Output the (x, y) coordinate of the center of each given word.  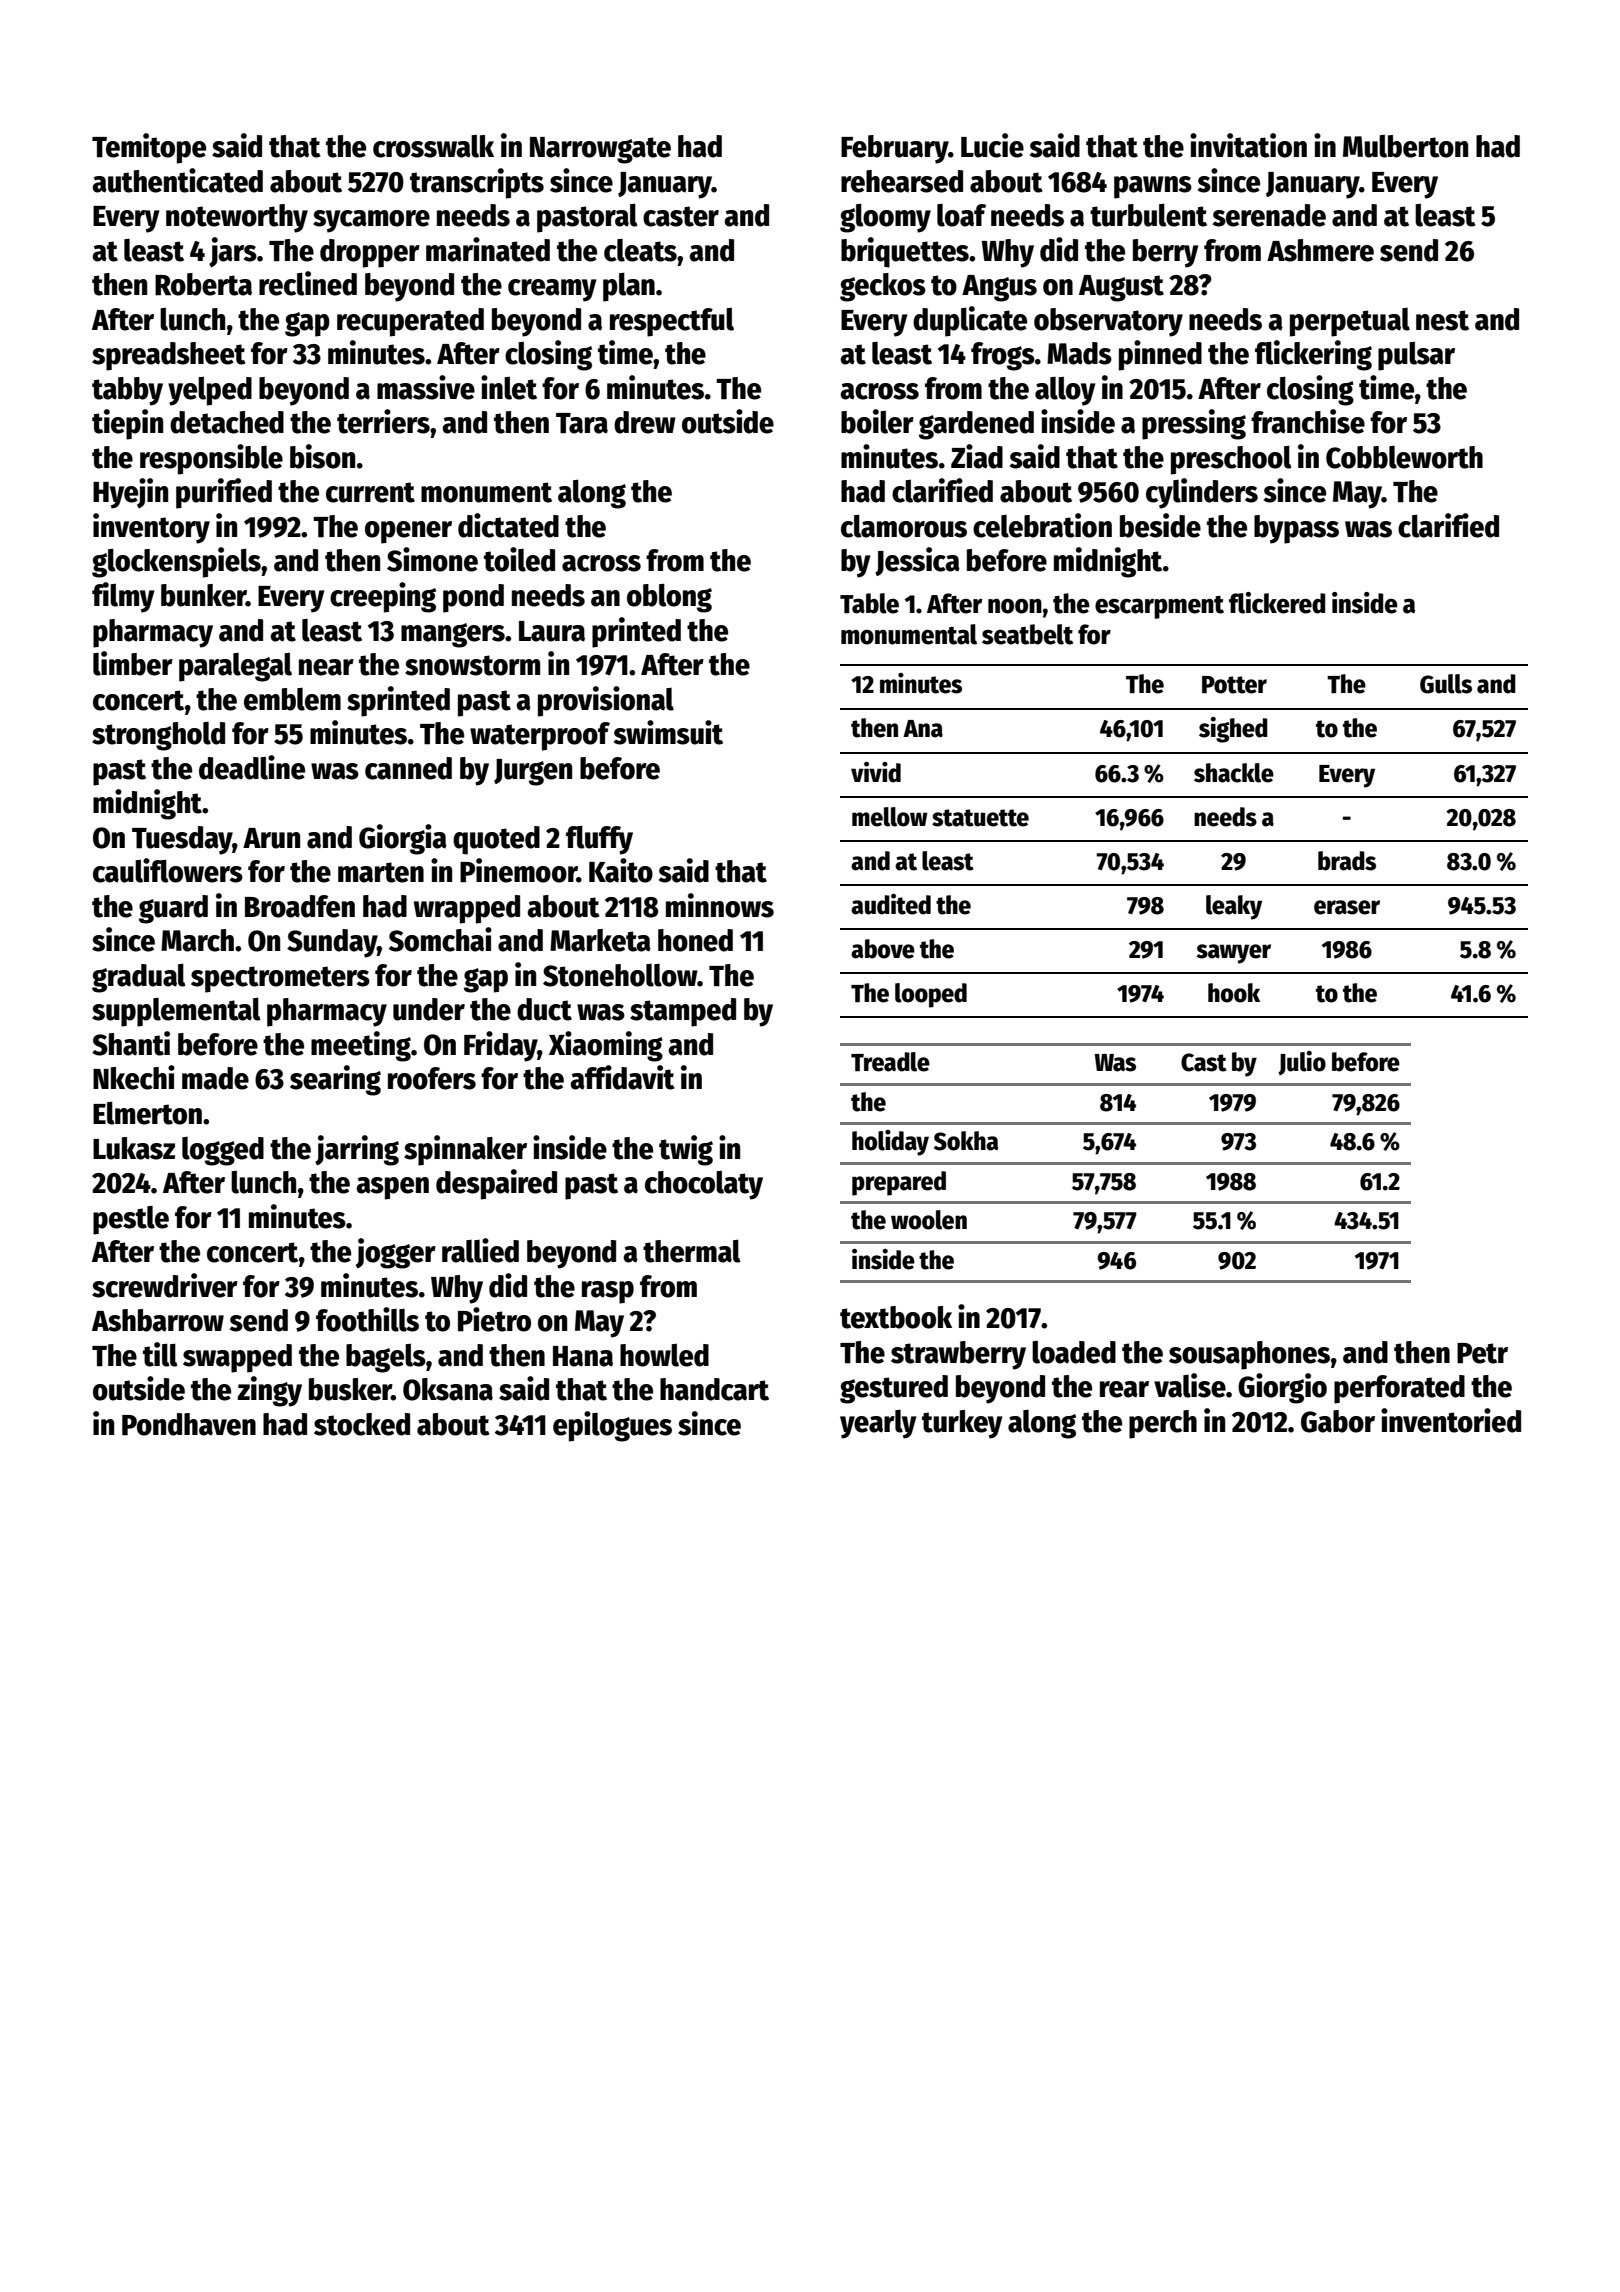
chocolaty (704, 1185)
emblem (292, 699)
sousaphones (1249, 1355)
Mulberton (1405, 146)
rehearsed (902, 181)
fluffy (599, 840)
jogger (396, 1253)
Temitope (149, 148)
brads (1347, 861)
